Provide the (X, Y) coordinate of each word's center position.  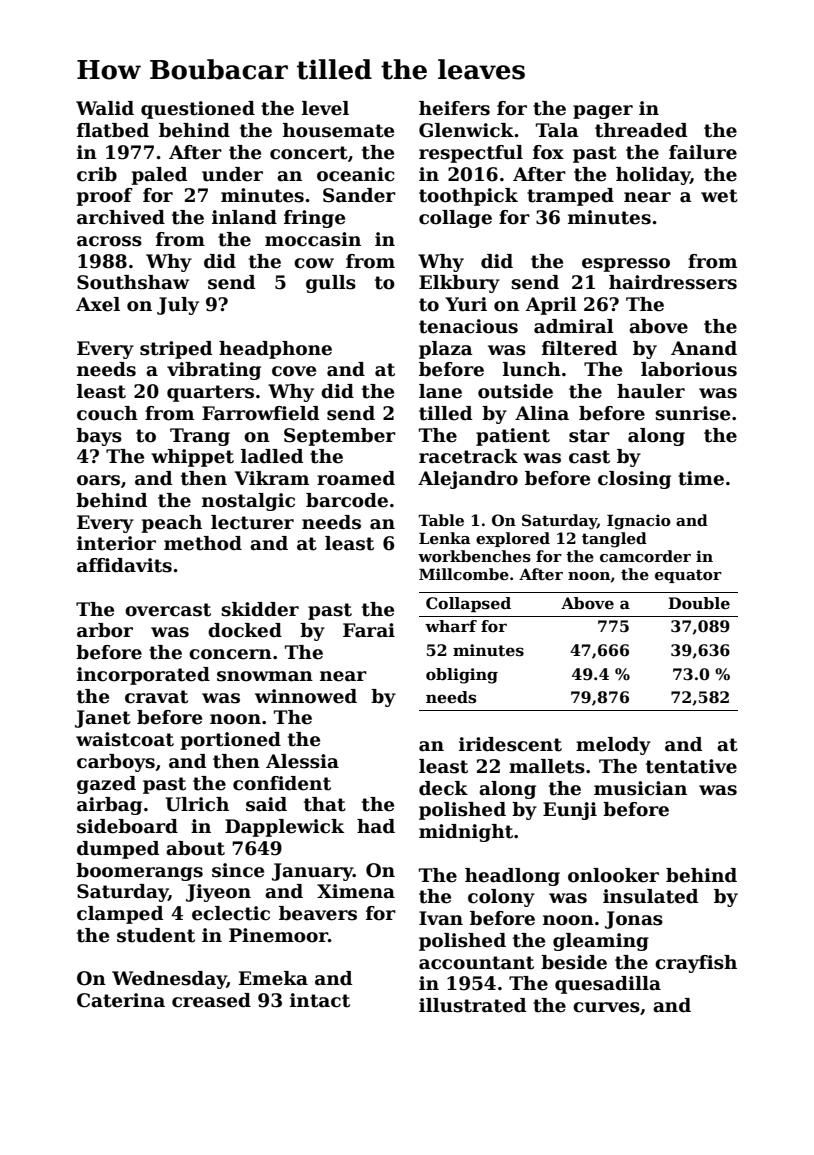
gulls (331, 284)
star (589, 436)
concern (230, 654)
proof (105, 197)
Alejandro (468, 480)
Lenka (445, 538)
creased (211, 1000)
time (701, 478)
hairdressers (673, 282)
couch (107, 413)
